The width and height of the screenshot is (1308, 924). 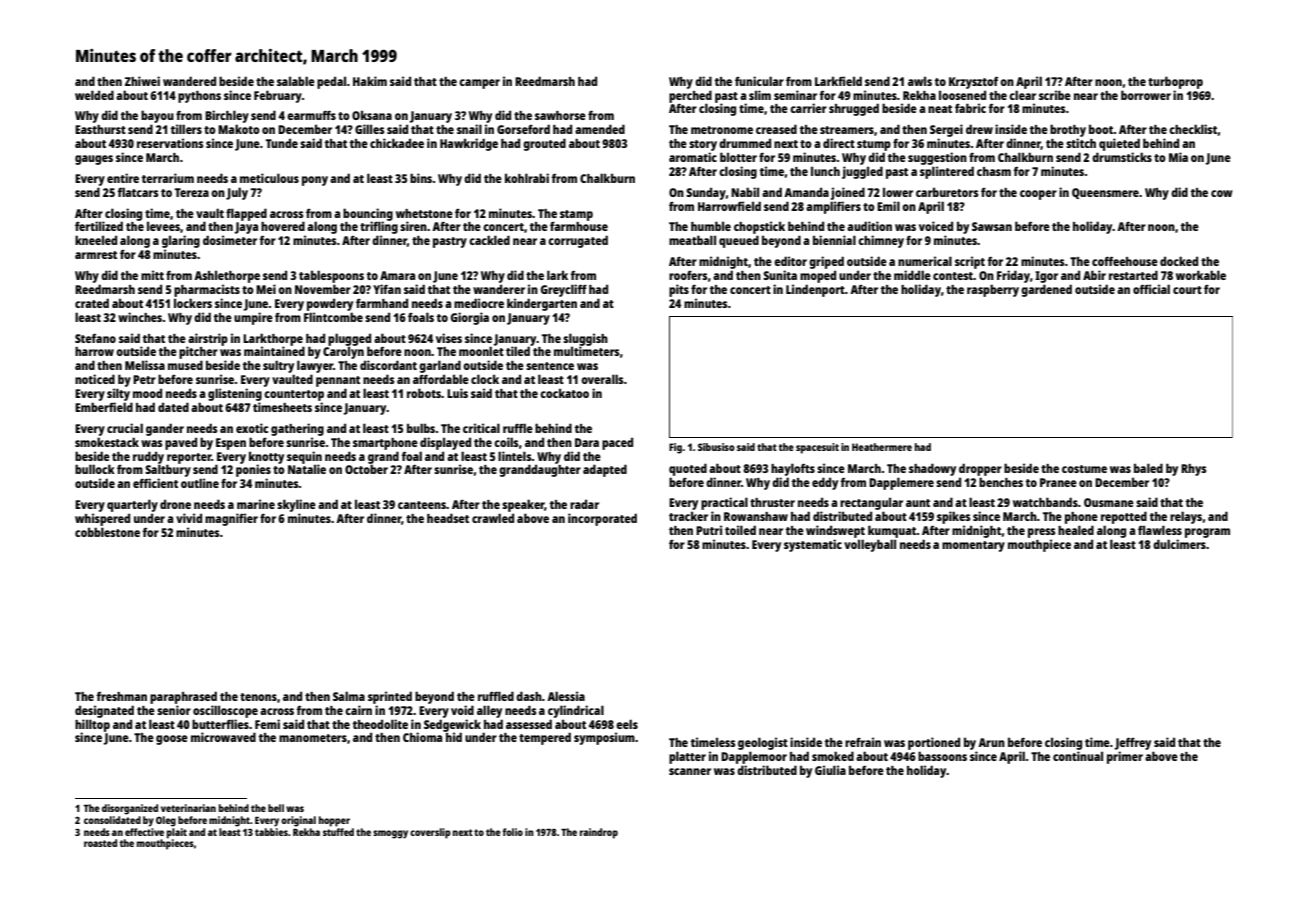 What do you see at coordinates (585, 339) in the screenshot?
I see `sluggish` at bounding box center [585, 339].
